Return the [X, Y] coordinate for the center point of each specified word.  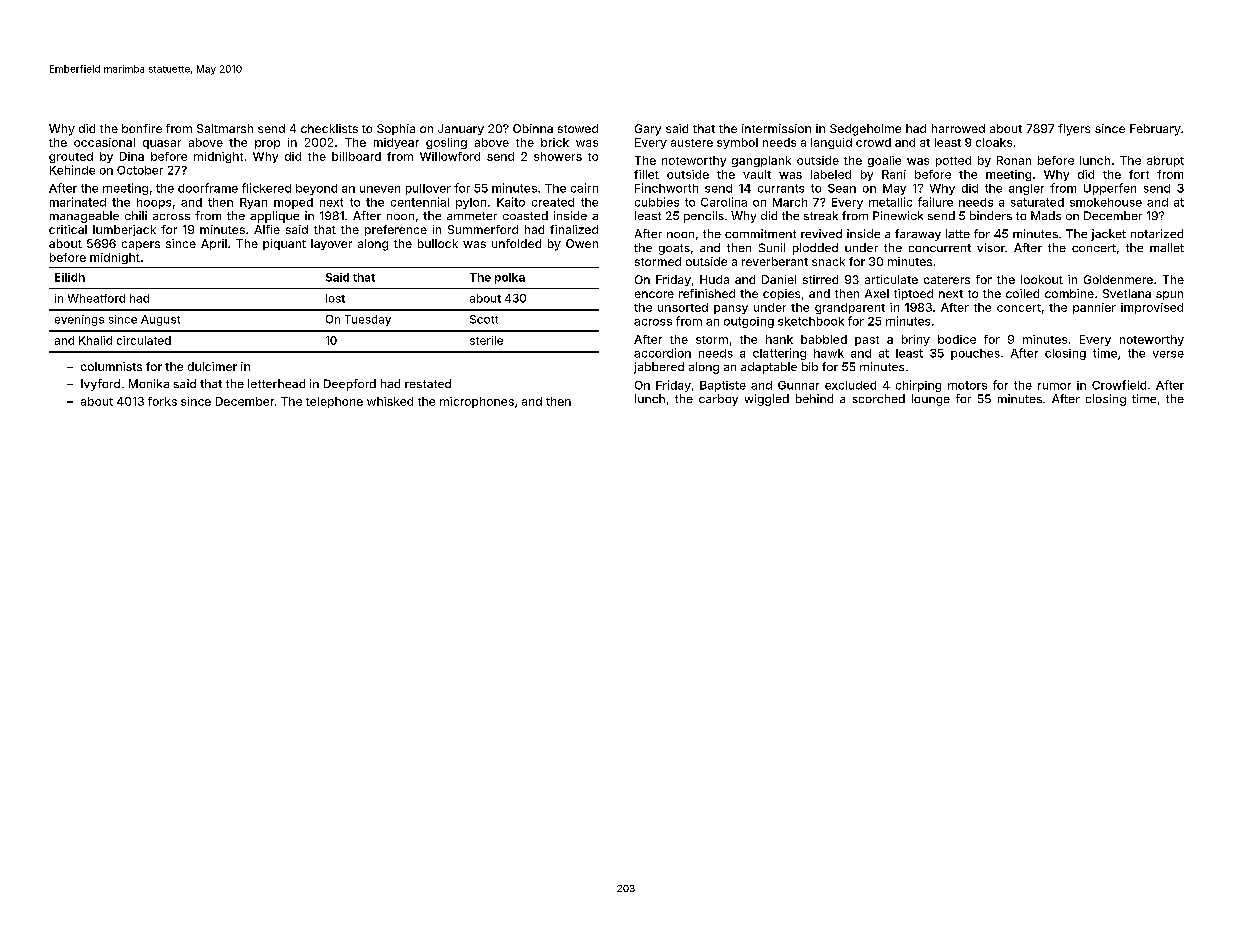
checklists [329, 128]
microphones [477, 402]
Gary [648, 130]
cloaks [994, 142]
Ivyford [100, 385]
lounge [931, 400]
